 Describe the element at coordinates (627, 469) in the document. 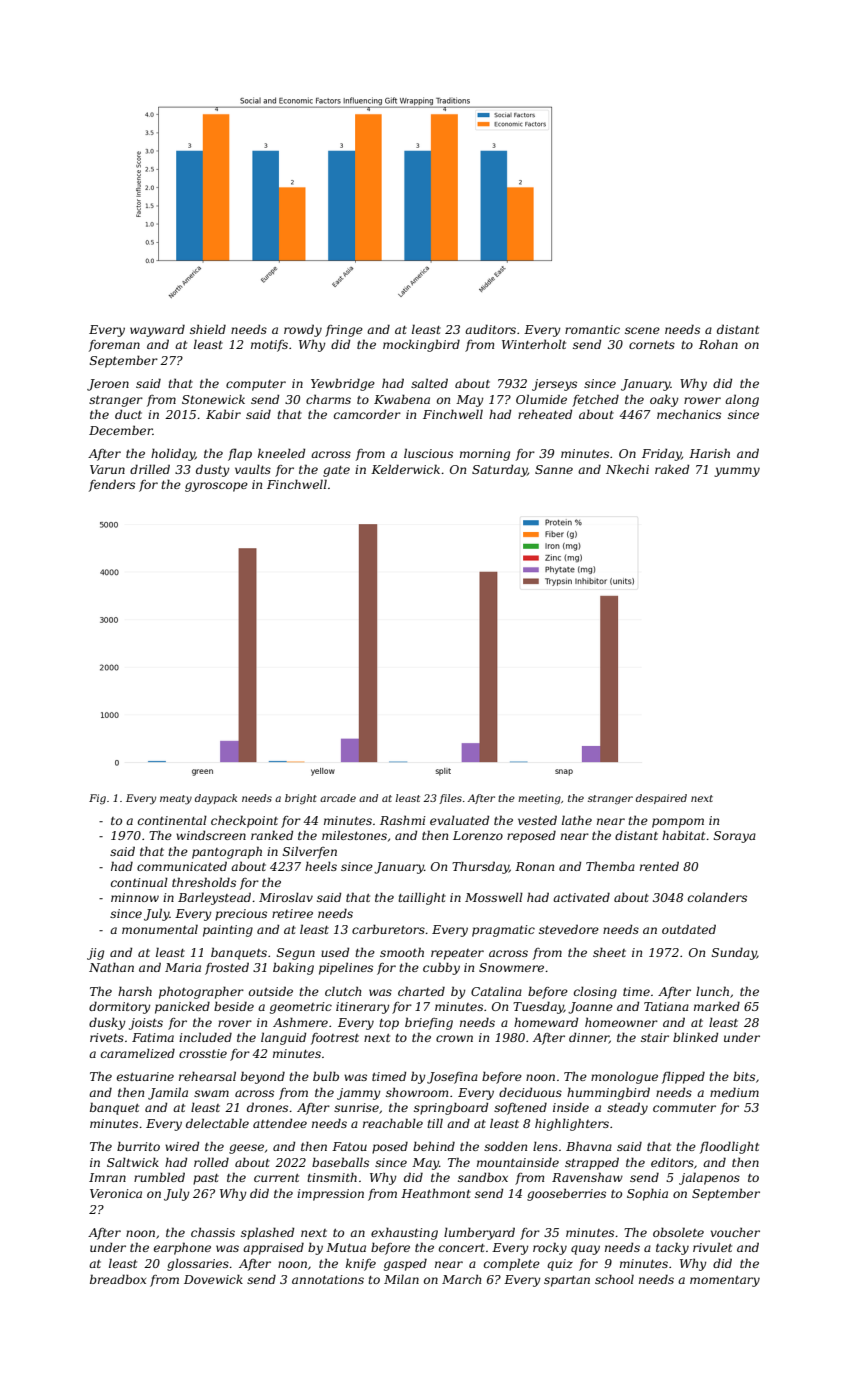

I see `Nkechi` at that location.
